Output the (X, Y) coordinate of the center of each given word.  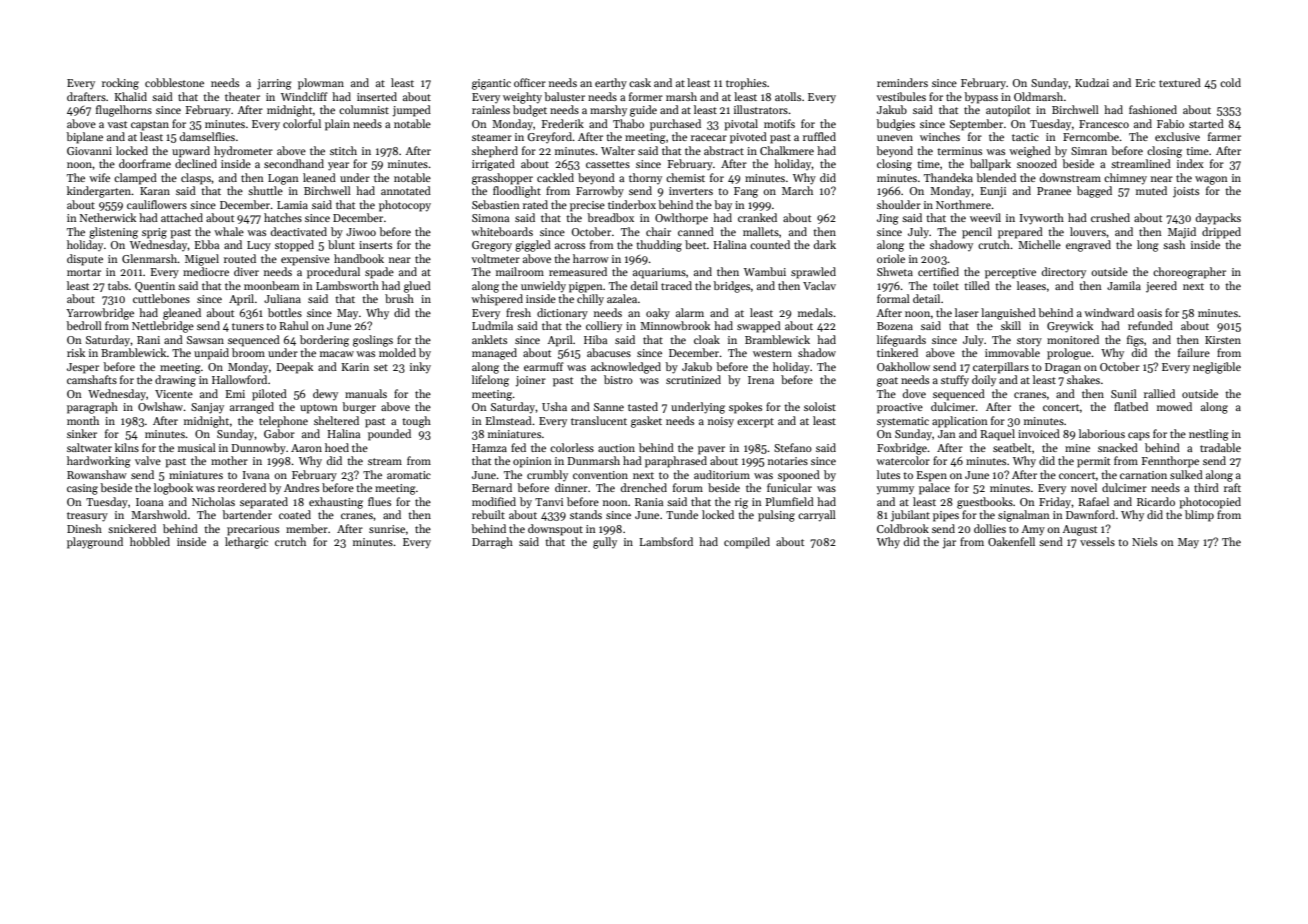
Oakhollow (903, 366)
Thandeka (948, 177)
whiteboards (502, 231)
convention (600, 475)
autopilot (1008, 111)
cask (640, 82)
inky (420, 368)
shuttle (265, 190)
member (307, 528)
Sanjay (207, 408)
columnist (364, 109)
